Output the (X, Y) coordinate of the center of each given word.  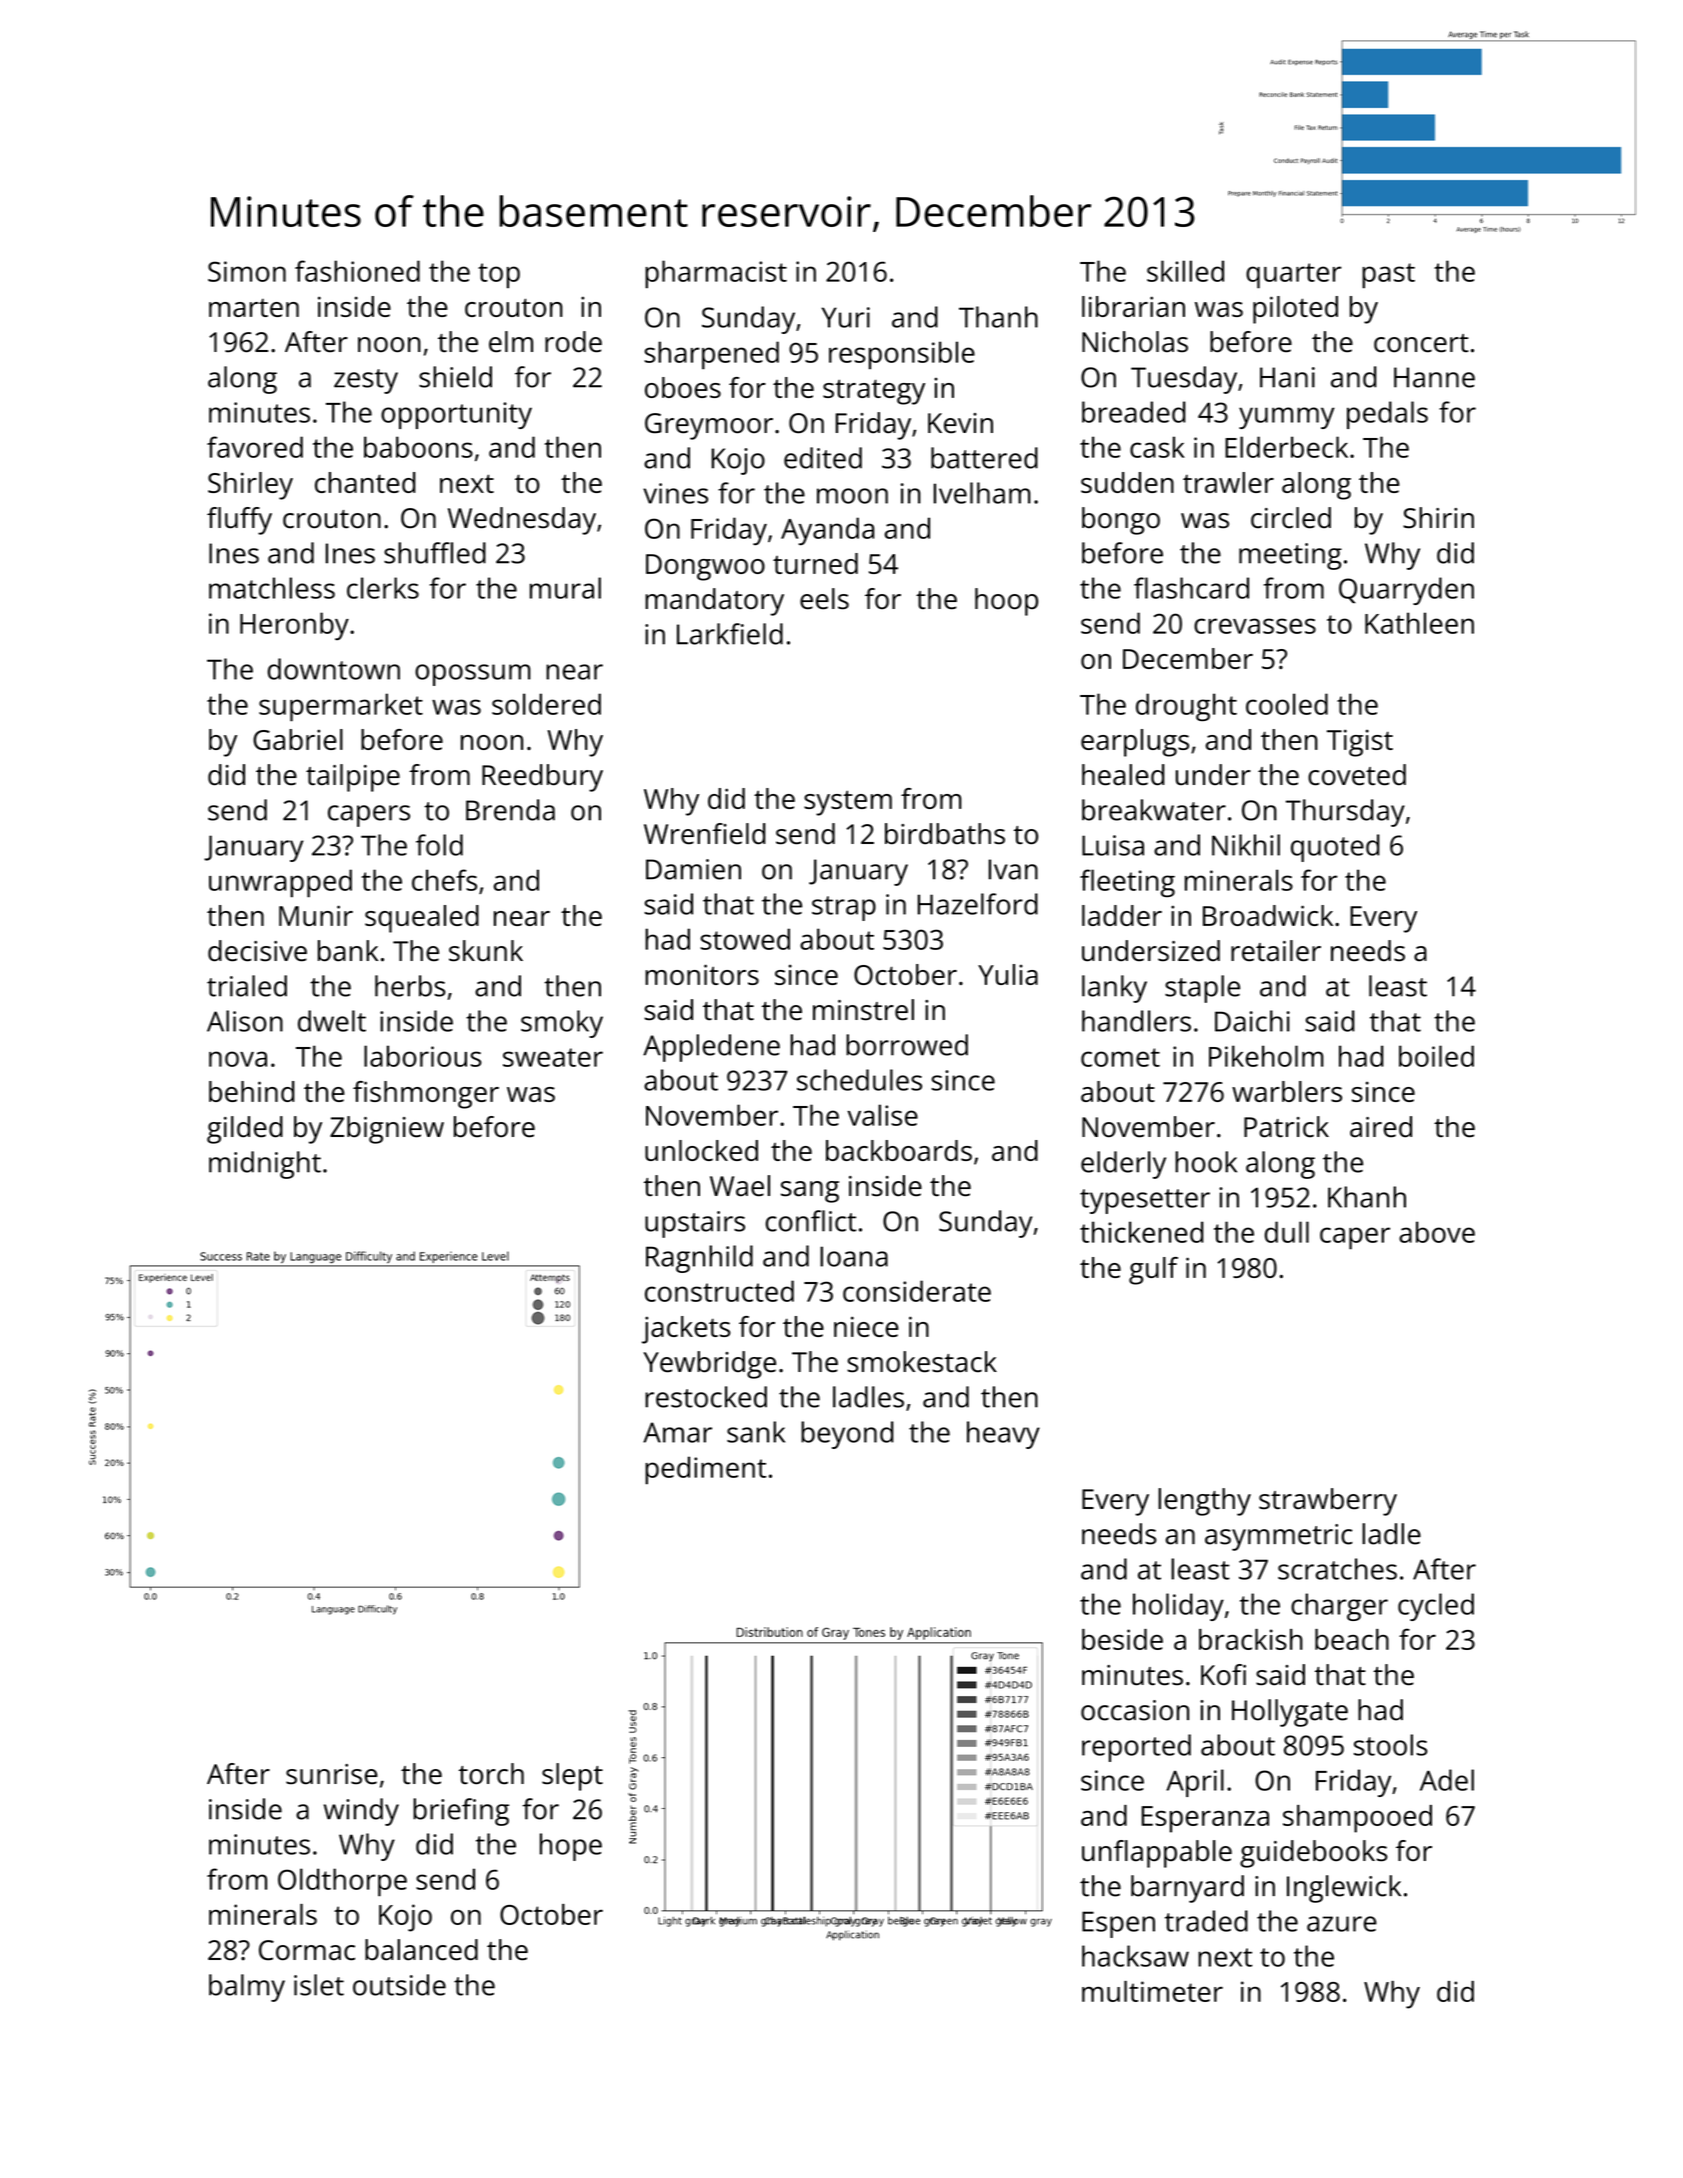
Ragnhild (699, 1259)
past (1388, 275)
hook (1206, 1162)
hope (571, 1847)
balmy (247, 1988)
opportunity (456, 415)
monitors (702, 974)
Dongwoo (705, 567)
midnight (265, 1165)
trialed (247, 986)
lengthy (1204, 1502)
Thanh (998, 317)
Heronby (294, 626)
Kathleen (1419, 623)
